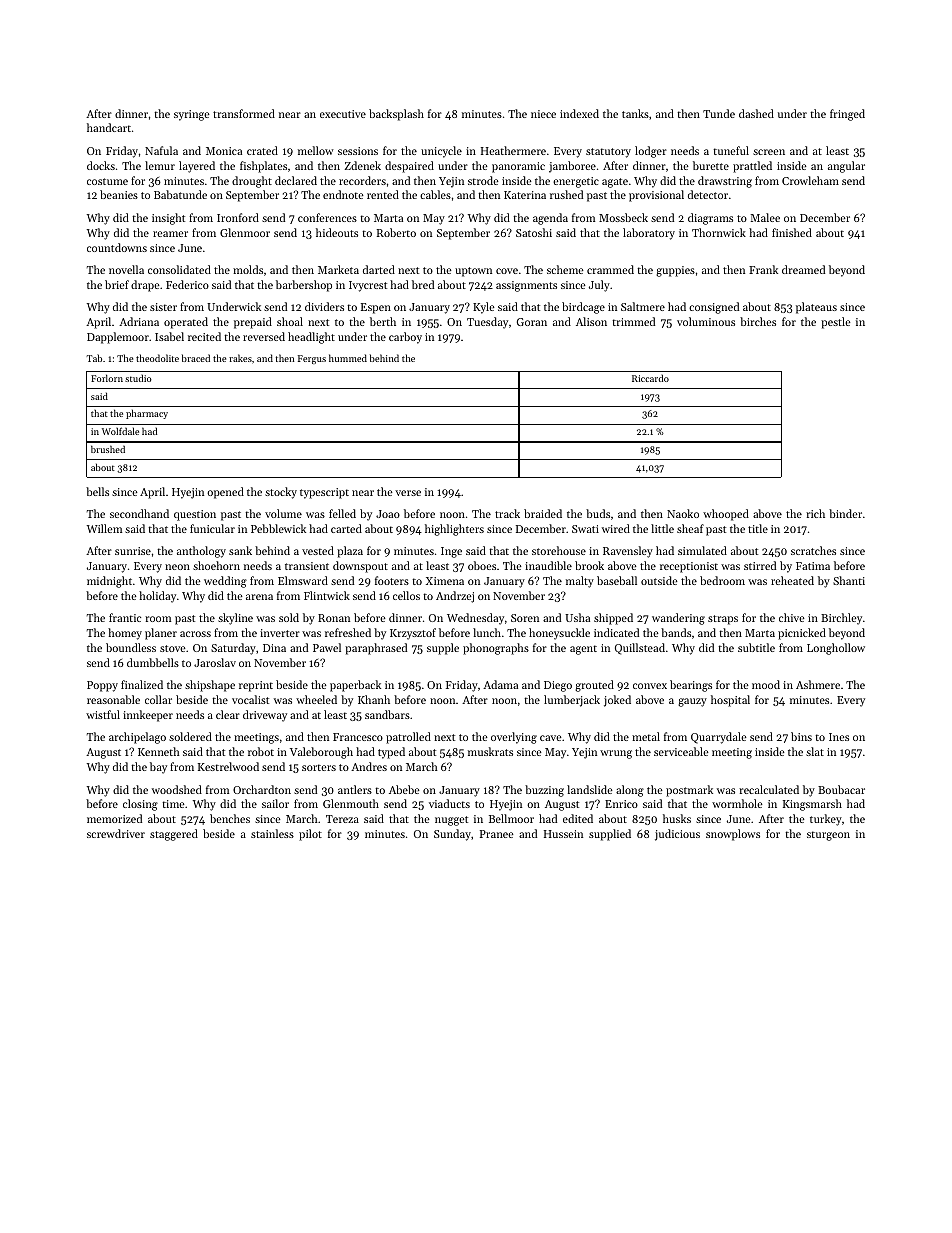 The height and width of the page is (1233, 952). I want to click on staggered, so click(174, 835).
